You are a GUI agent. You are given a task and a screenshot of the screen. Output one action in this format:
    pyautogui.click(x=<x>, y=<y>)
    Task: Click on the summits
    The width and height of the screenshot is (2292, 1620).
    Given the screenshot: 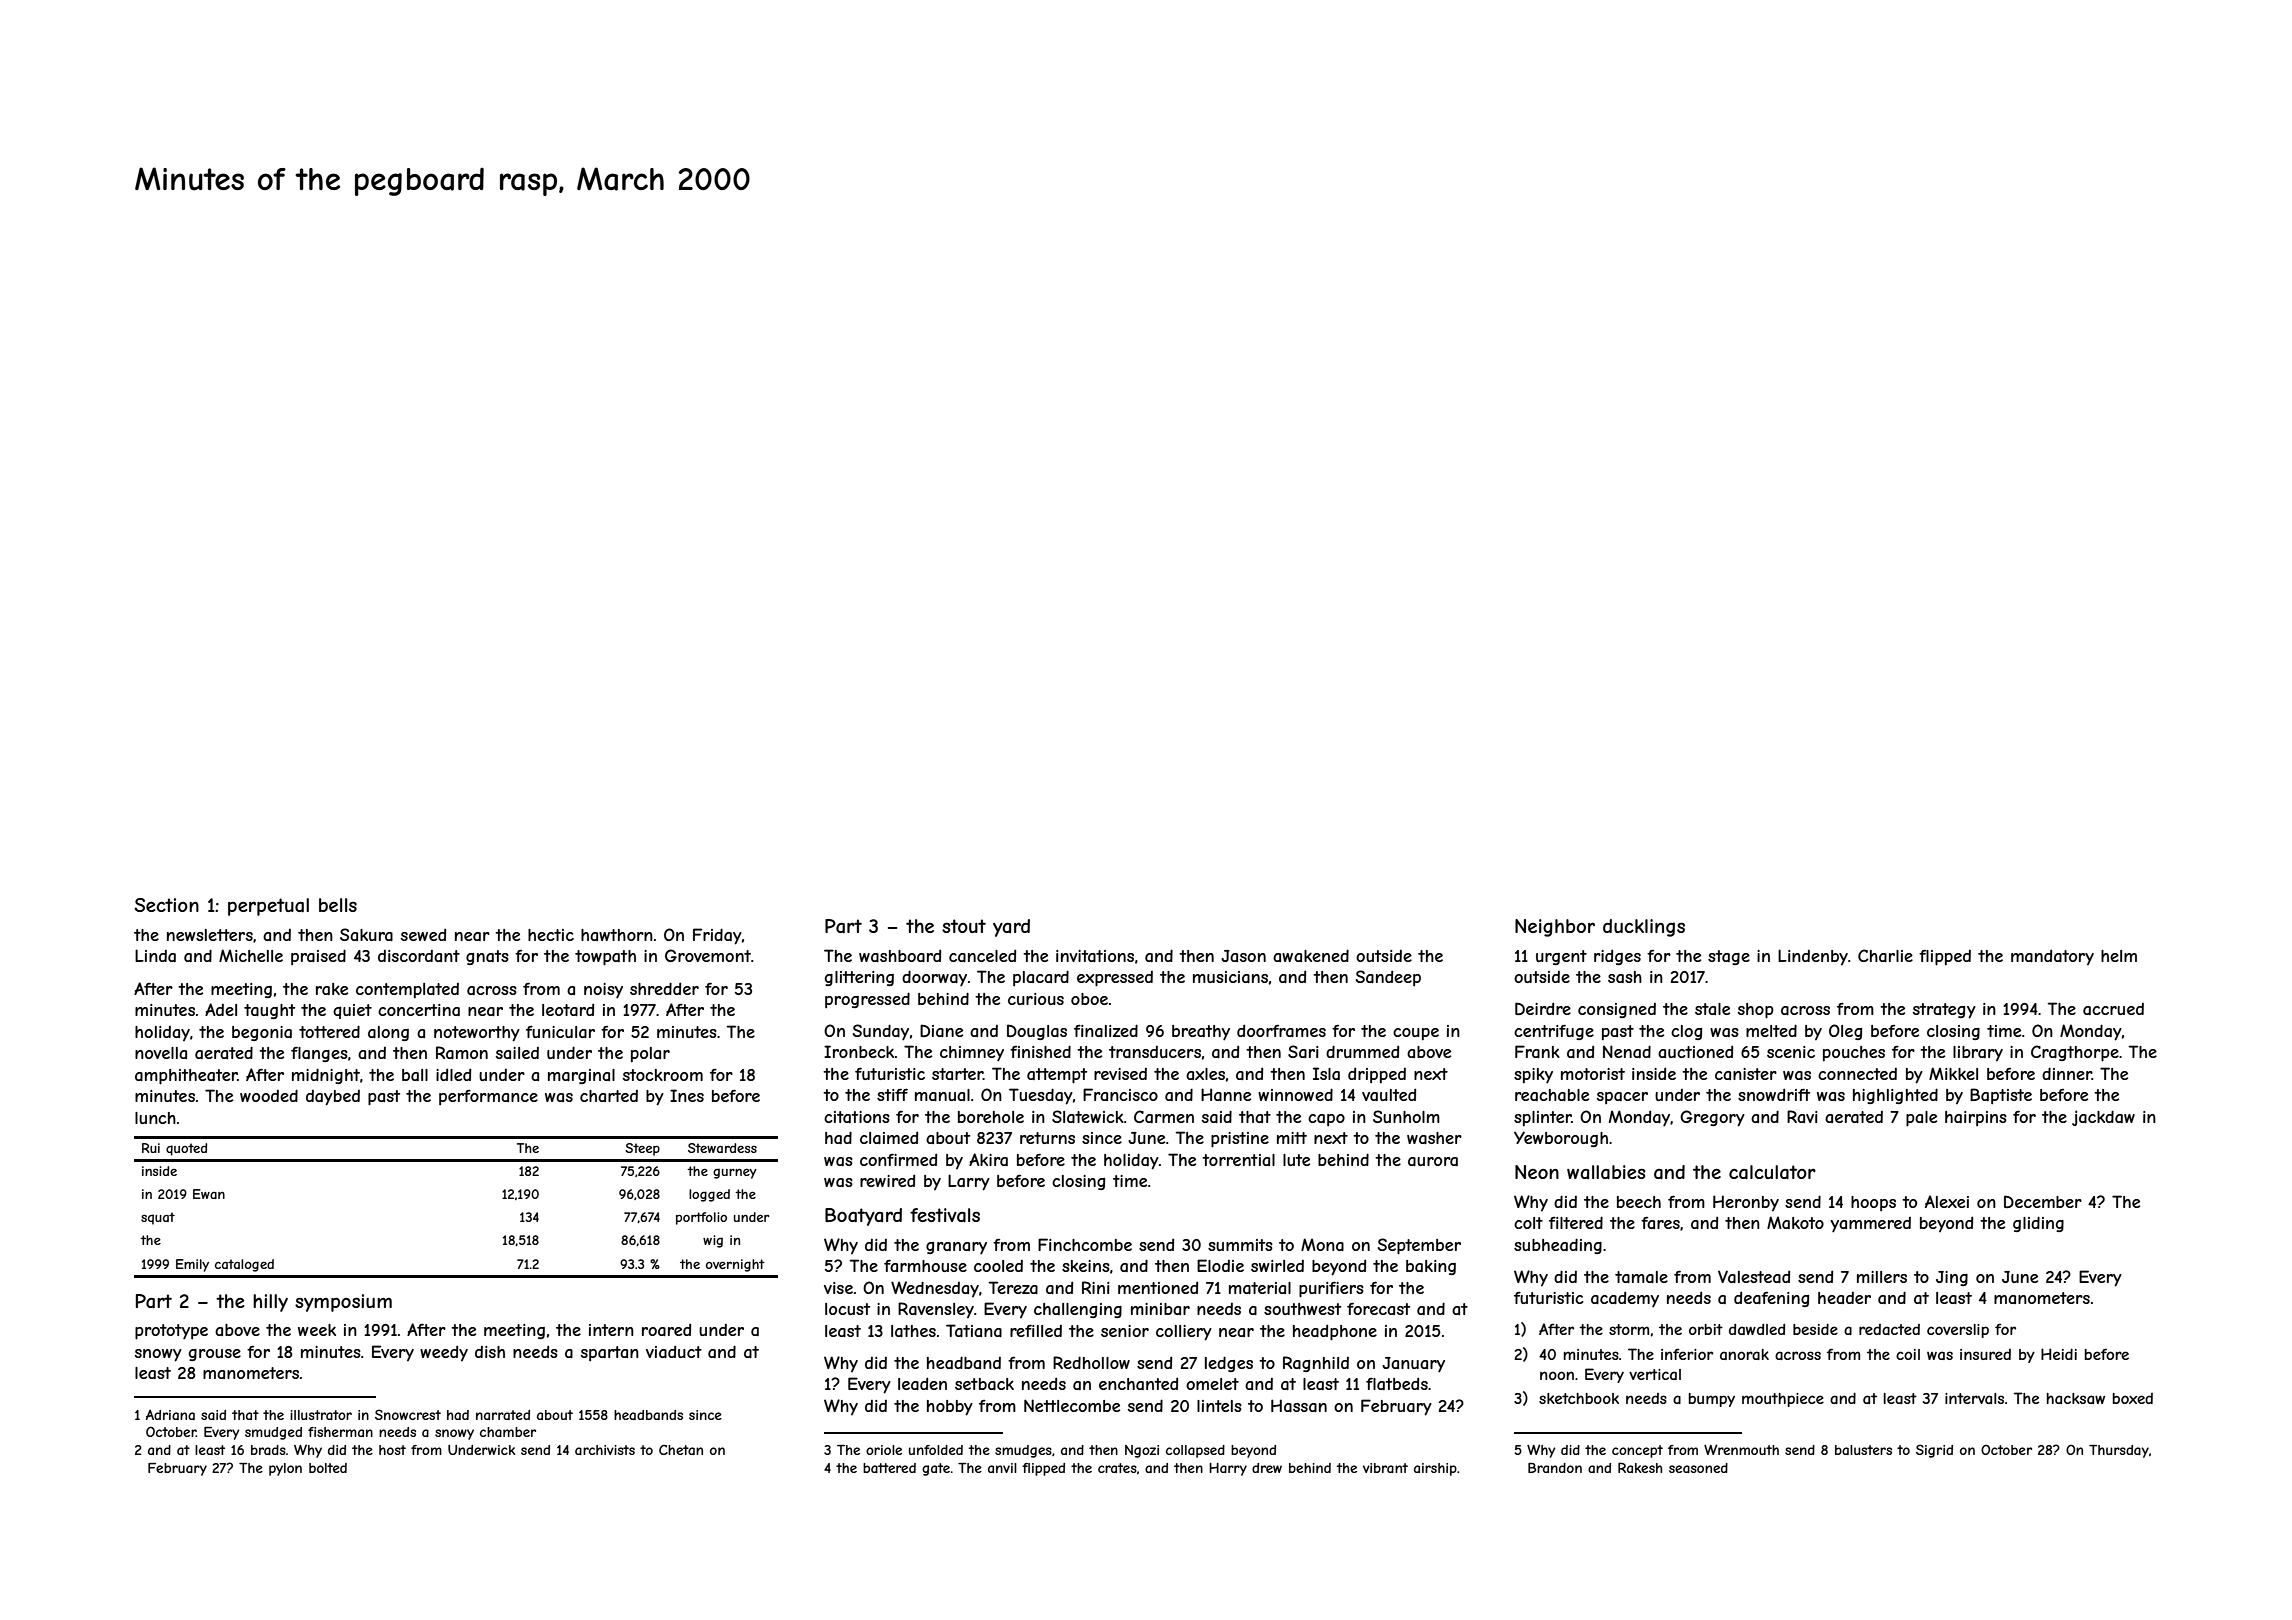 What is the action you would take?
    pyautogui.click(x=1240, y=1245)
